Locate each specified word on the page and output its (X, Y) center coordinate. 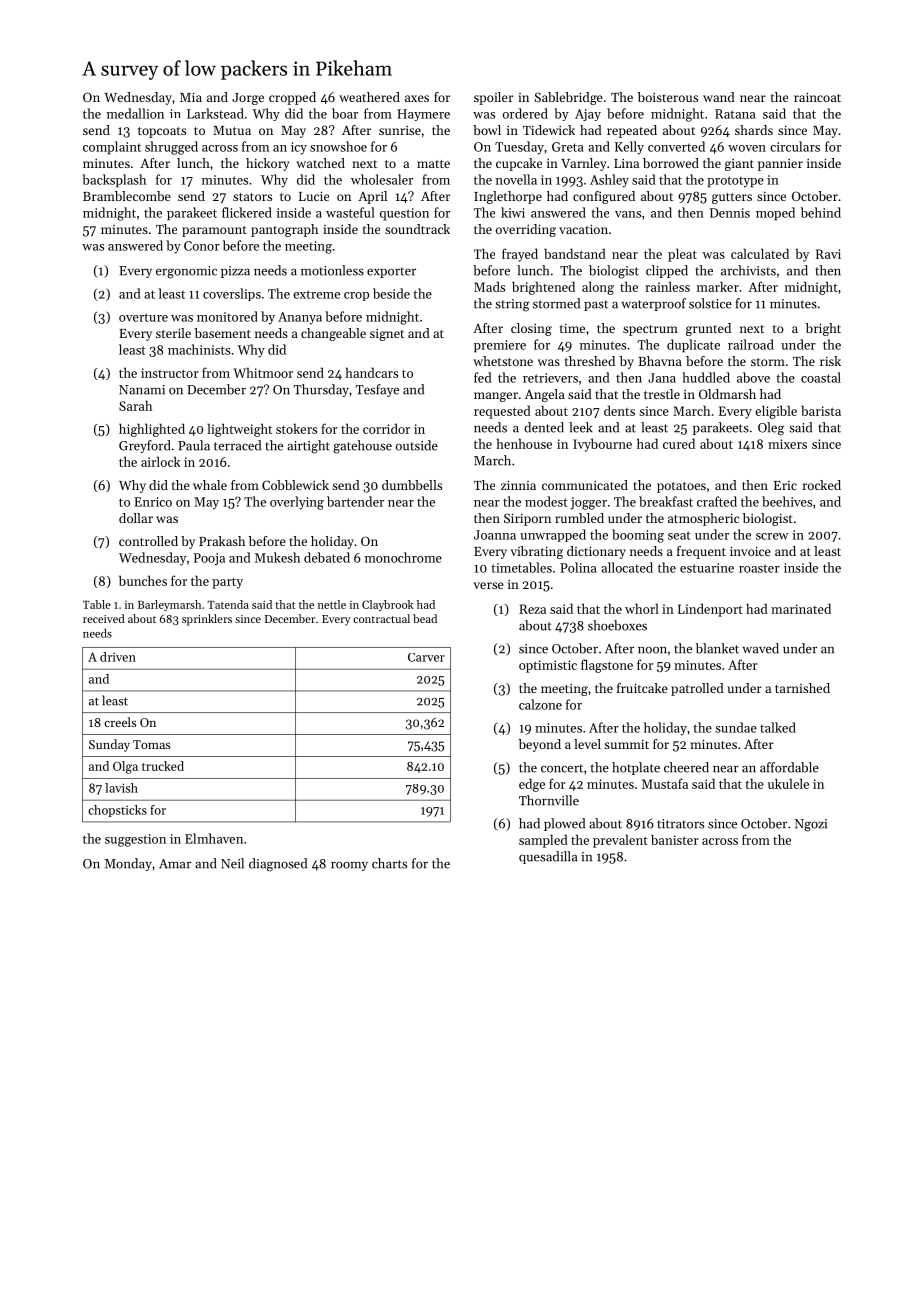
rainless (667, 286)
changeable (333, 334)
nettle (332, 604)
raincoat (817, 97)
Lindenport (710, 610)
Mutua (232, 130)
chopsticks (117, 811)
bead (425, 618)
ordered (525, 113)
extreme (316, 294)
